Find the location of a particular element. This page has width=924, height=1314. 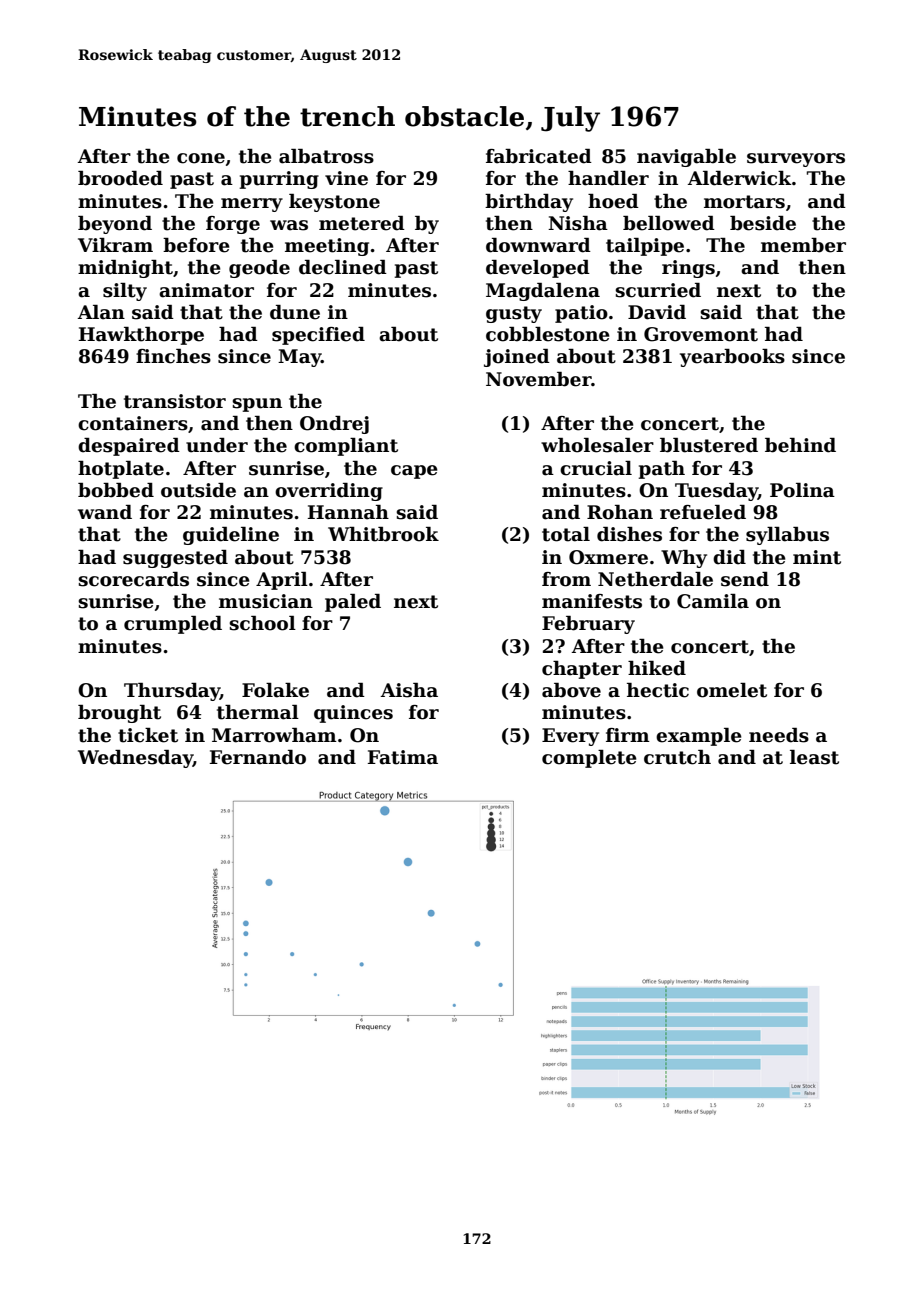

merry is located at coordinates (252, 205).
